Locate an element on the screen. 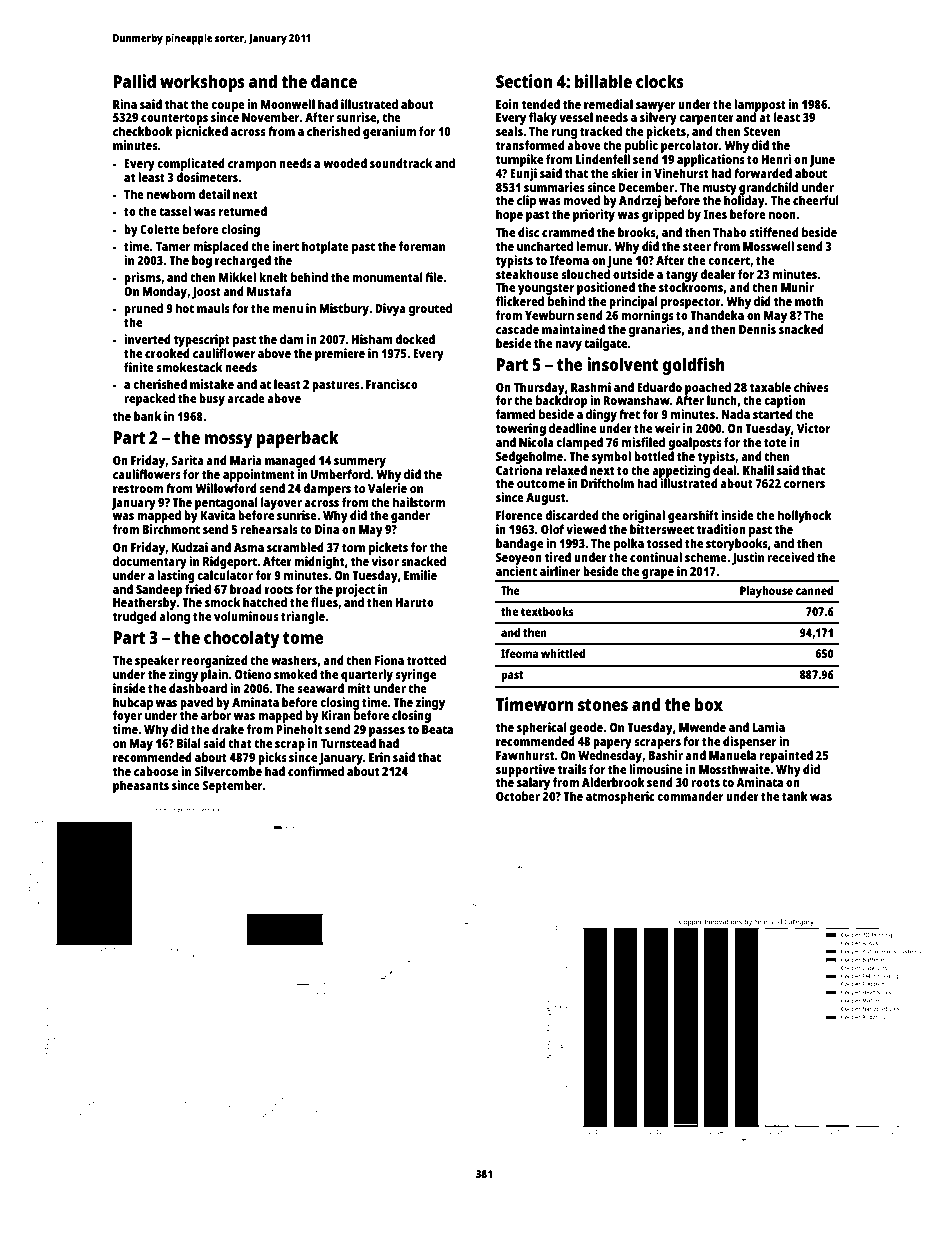  tote is located at coordinates (775, 442).
